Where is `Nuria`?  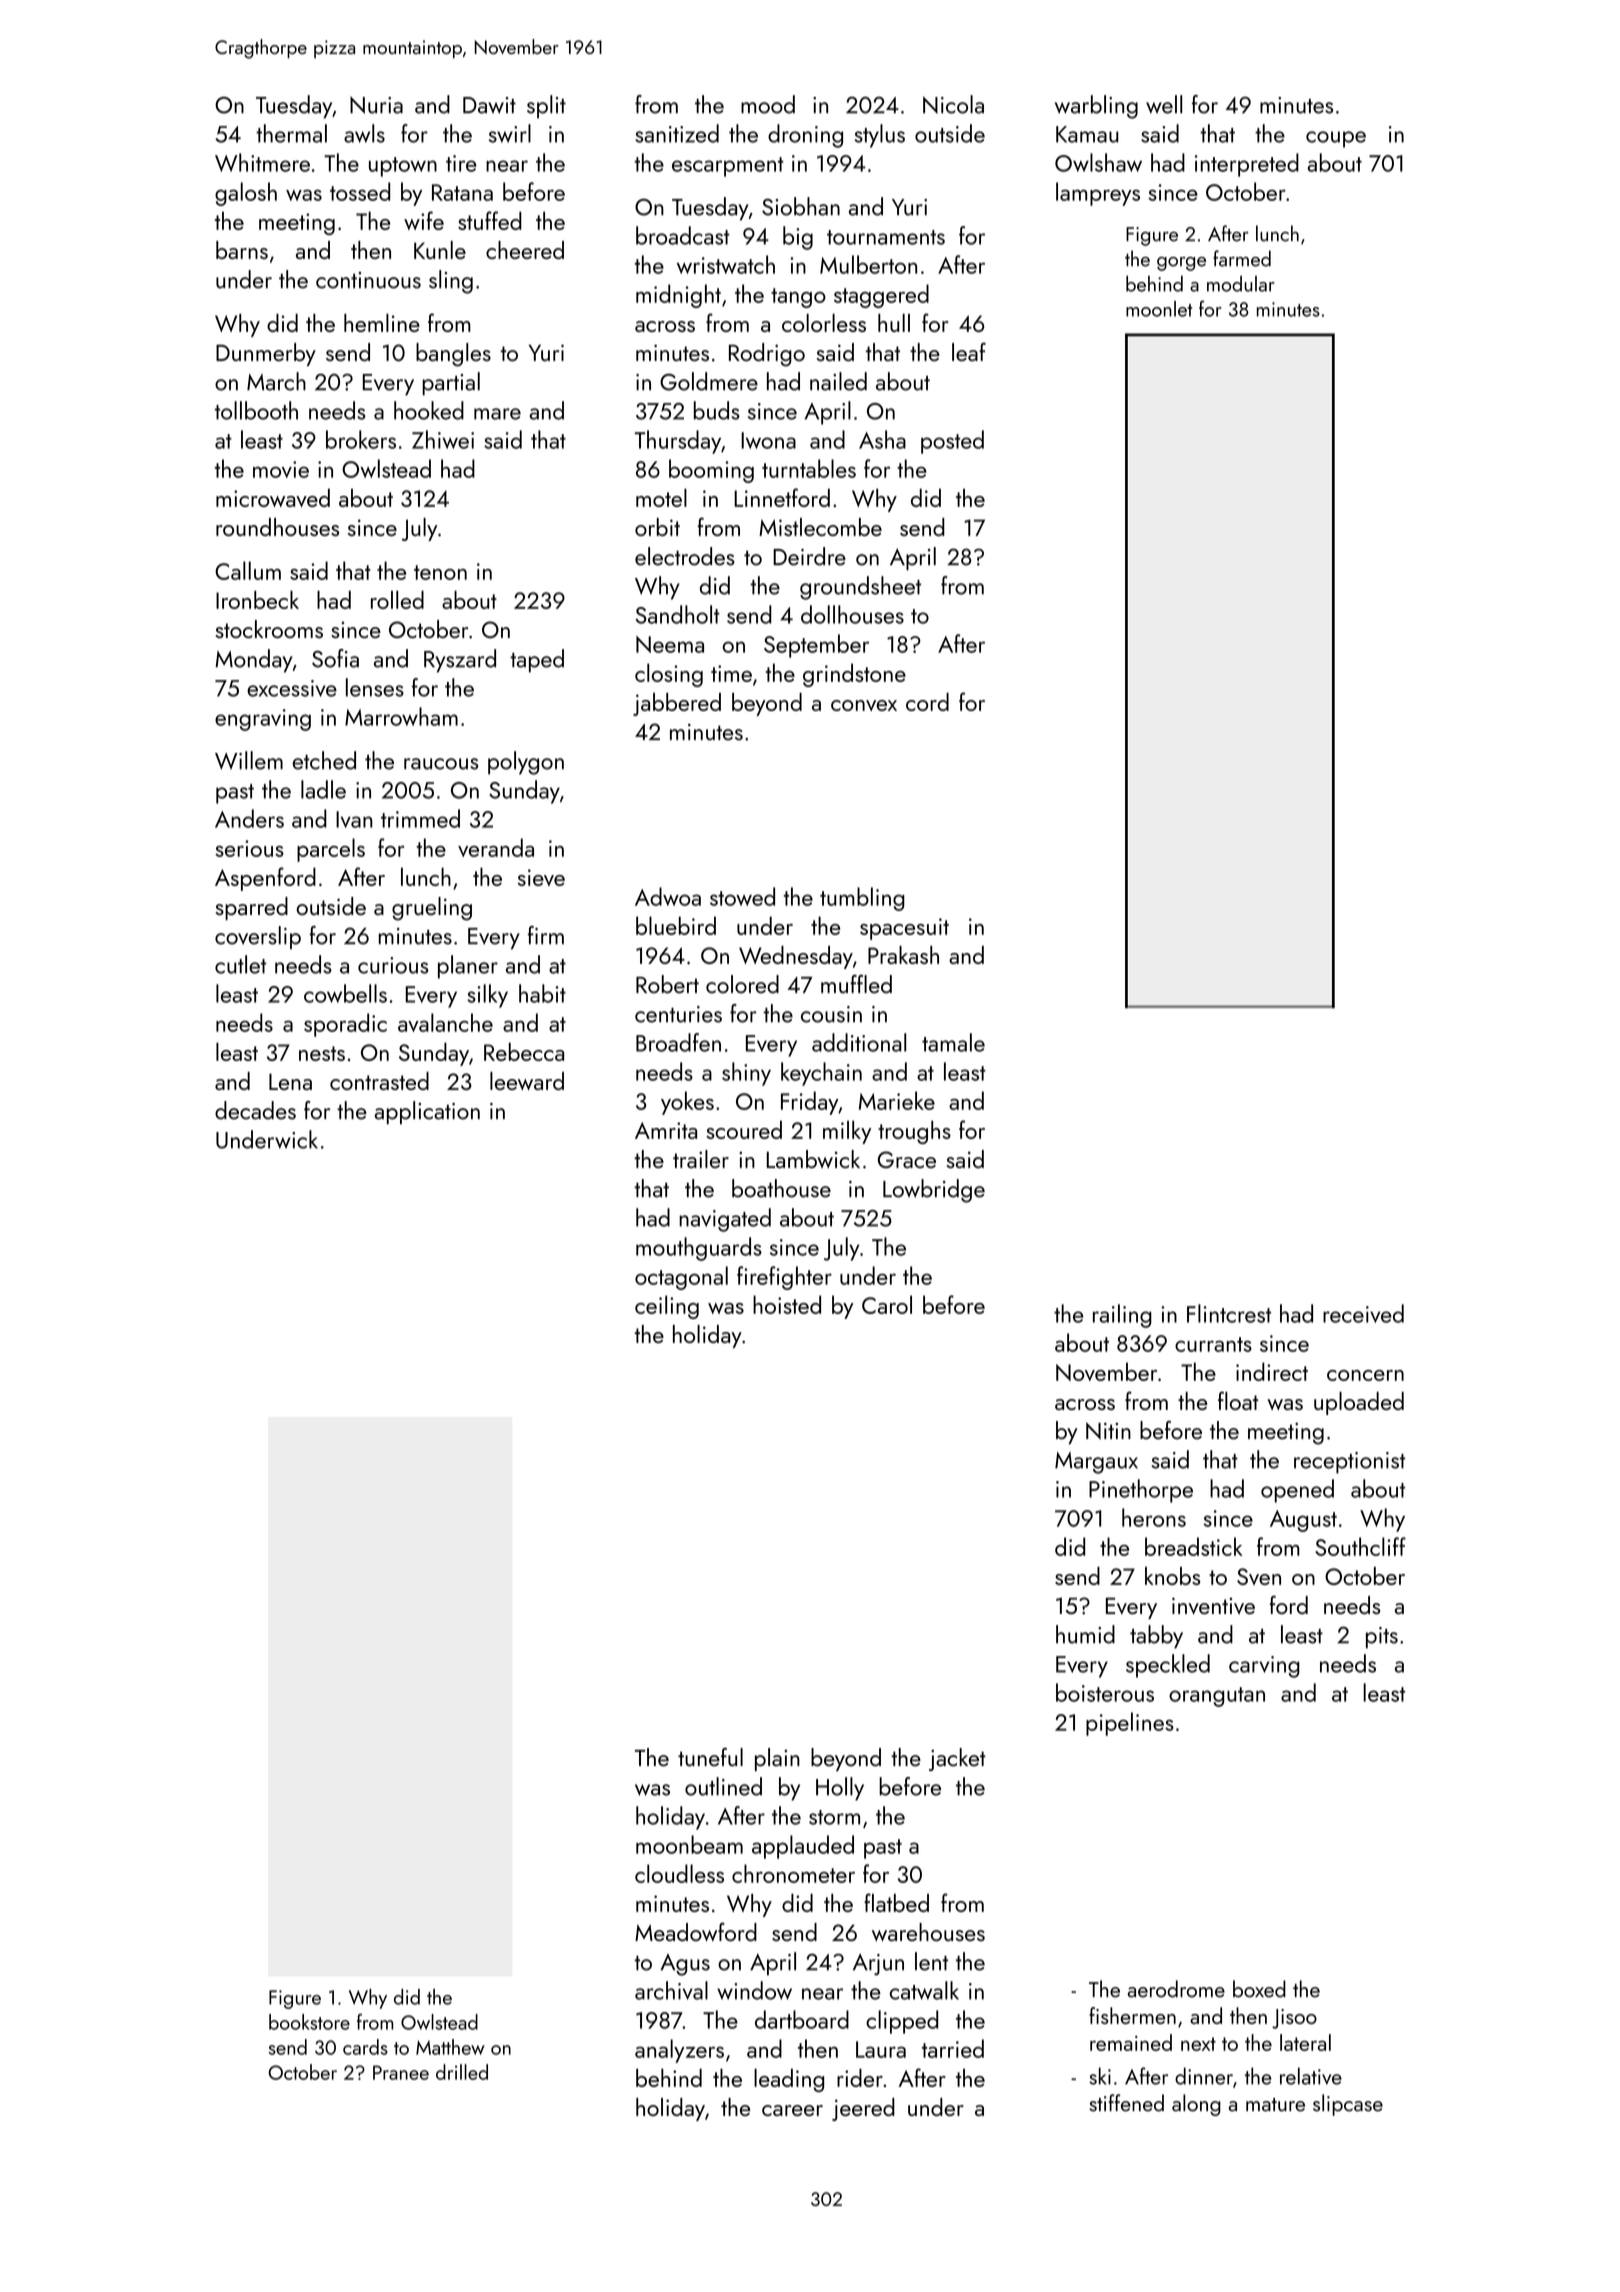
Nuria is located at coordinates (376, 105).
